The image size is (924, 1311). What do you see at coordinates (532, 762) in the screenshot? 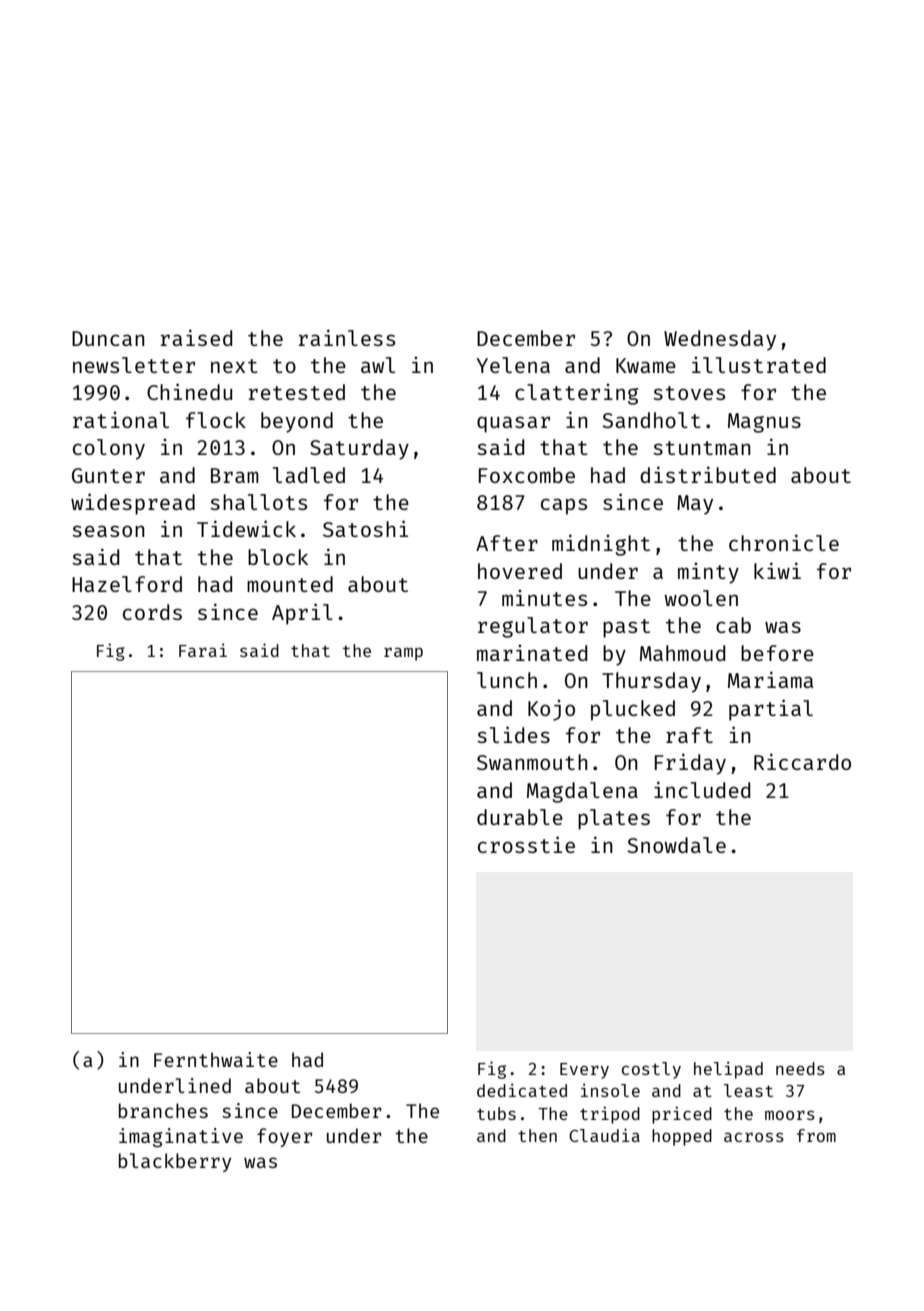
I see `Swanmouth` at bounding box center [532, 762].
